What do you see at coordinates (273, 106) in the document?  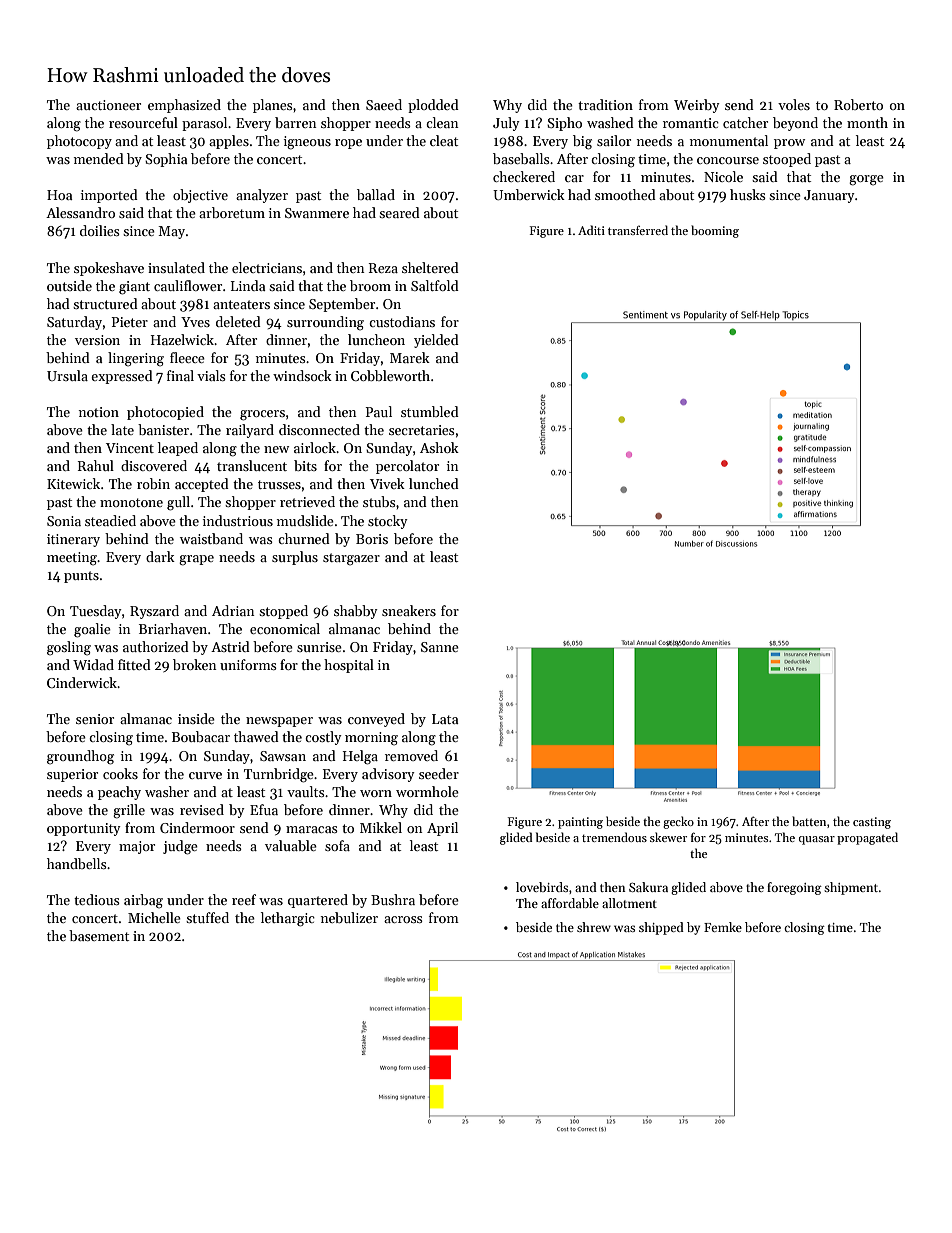 I see `planes` at bounding box center [273, 106].
